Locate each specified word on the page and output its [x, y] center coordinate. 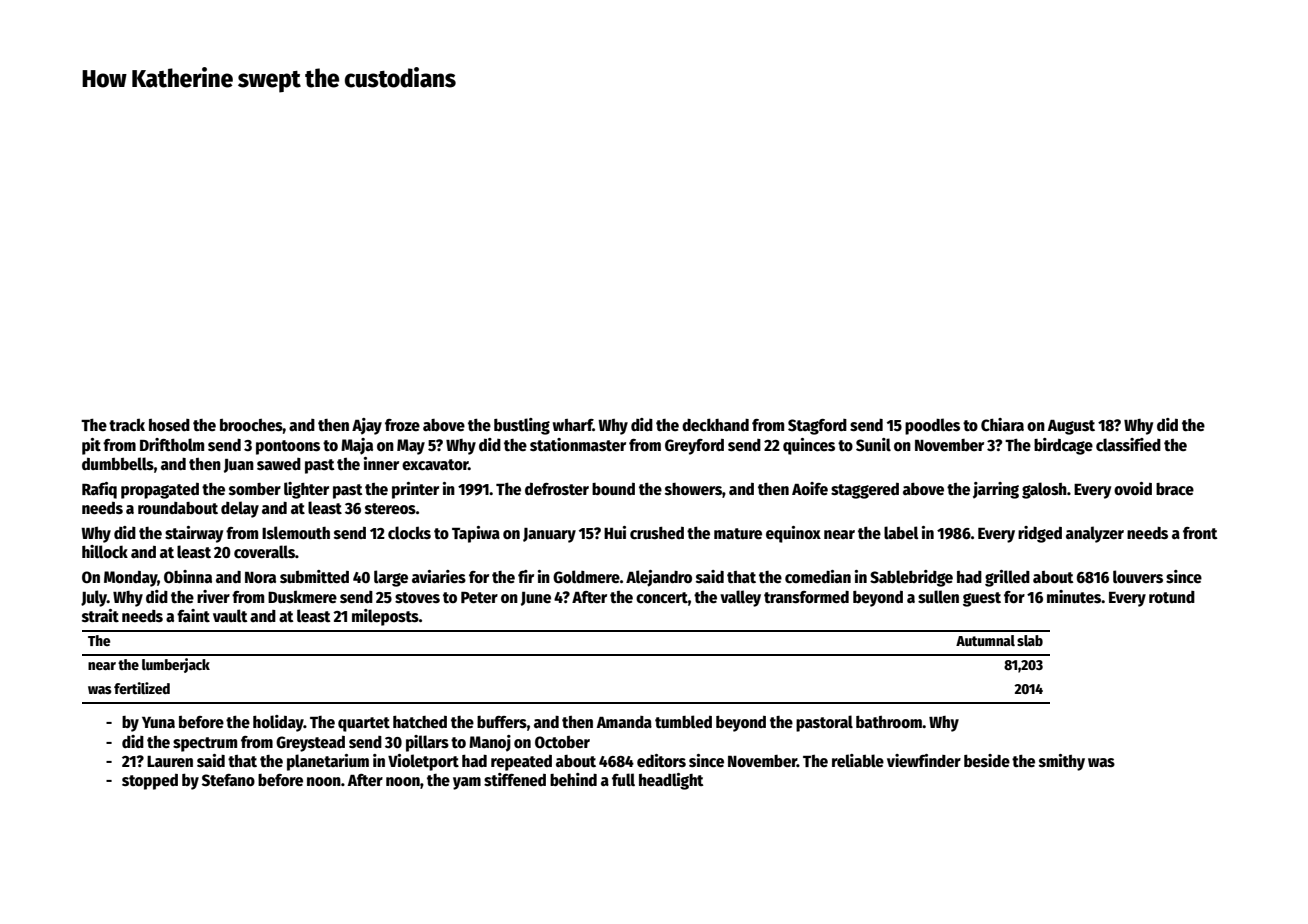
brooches [251, 425]
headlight [671, 781]
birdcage [1063, 446]
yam [467, 783]
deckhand [715, 425]
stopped [150, 782]
